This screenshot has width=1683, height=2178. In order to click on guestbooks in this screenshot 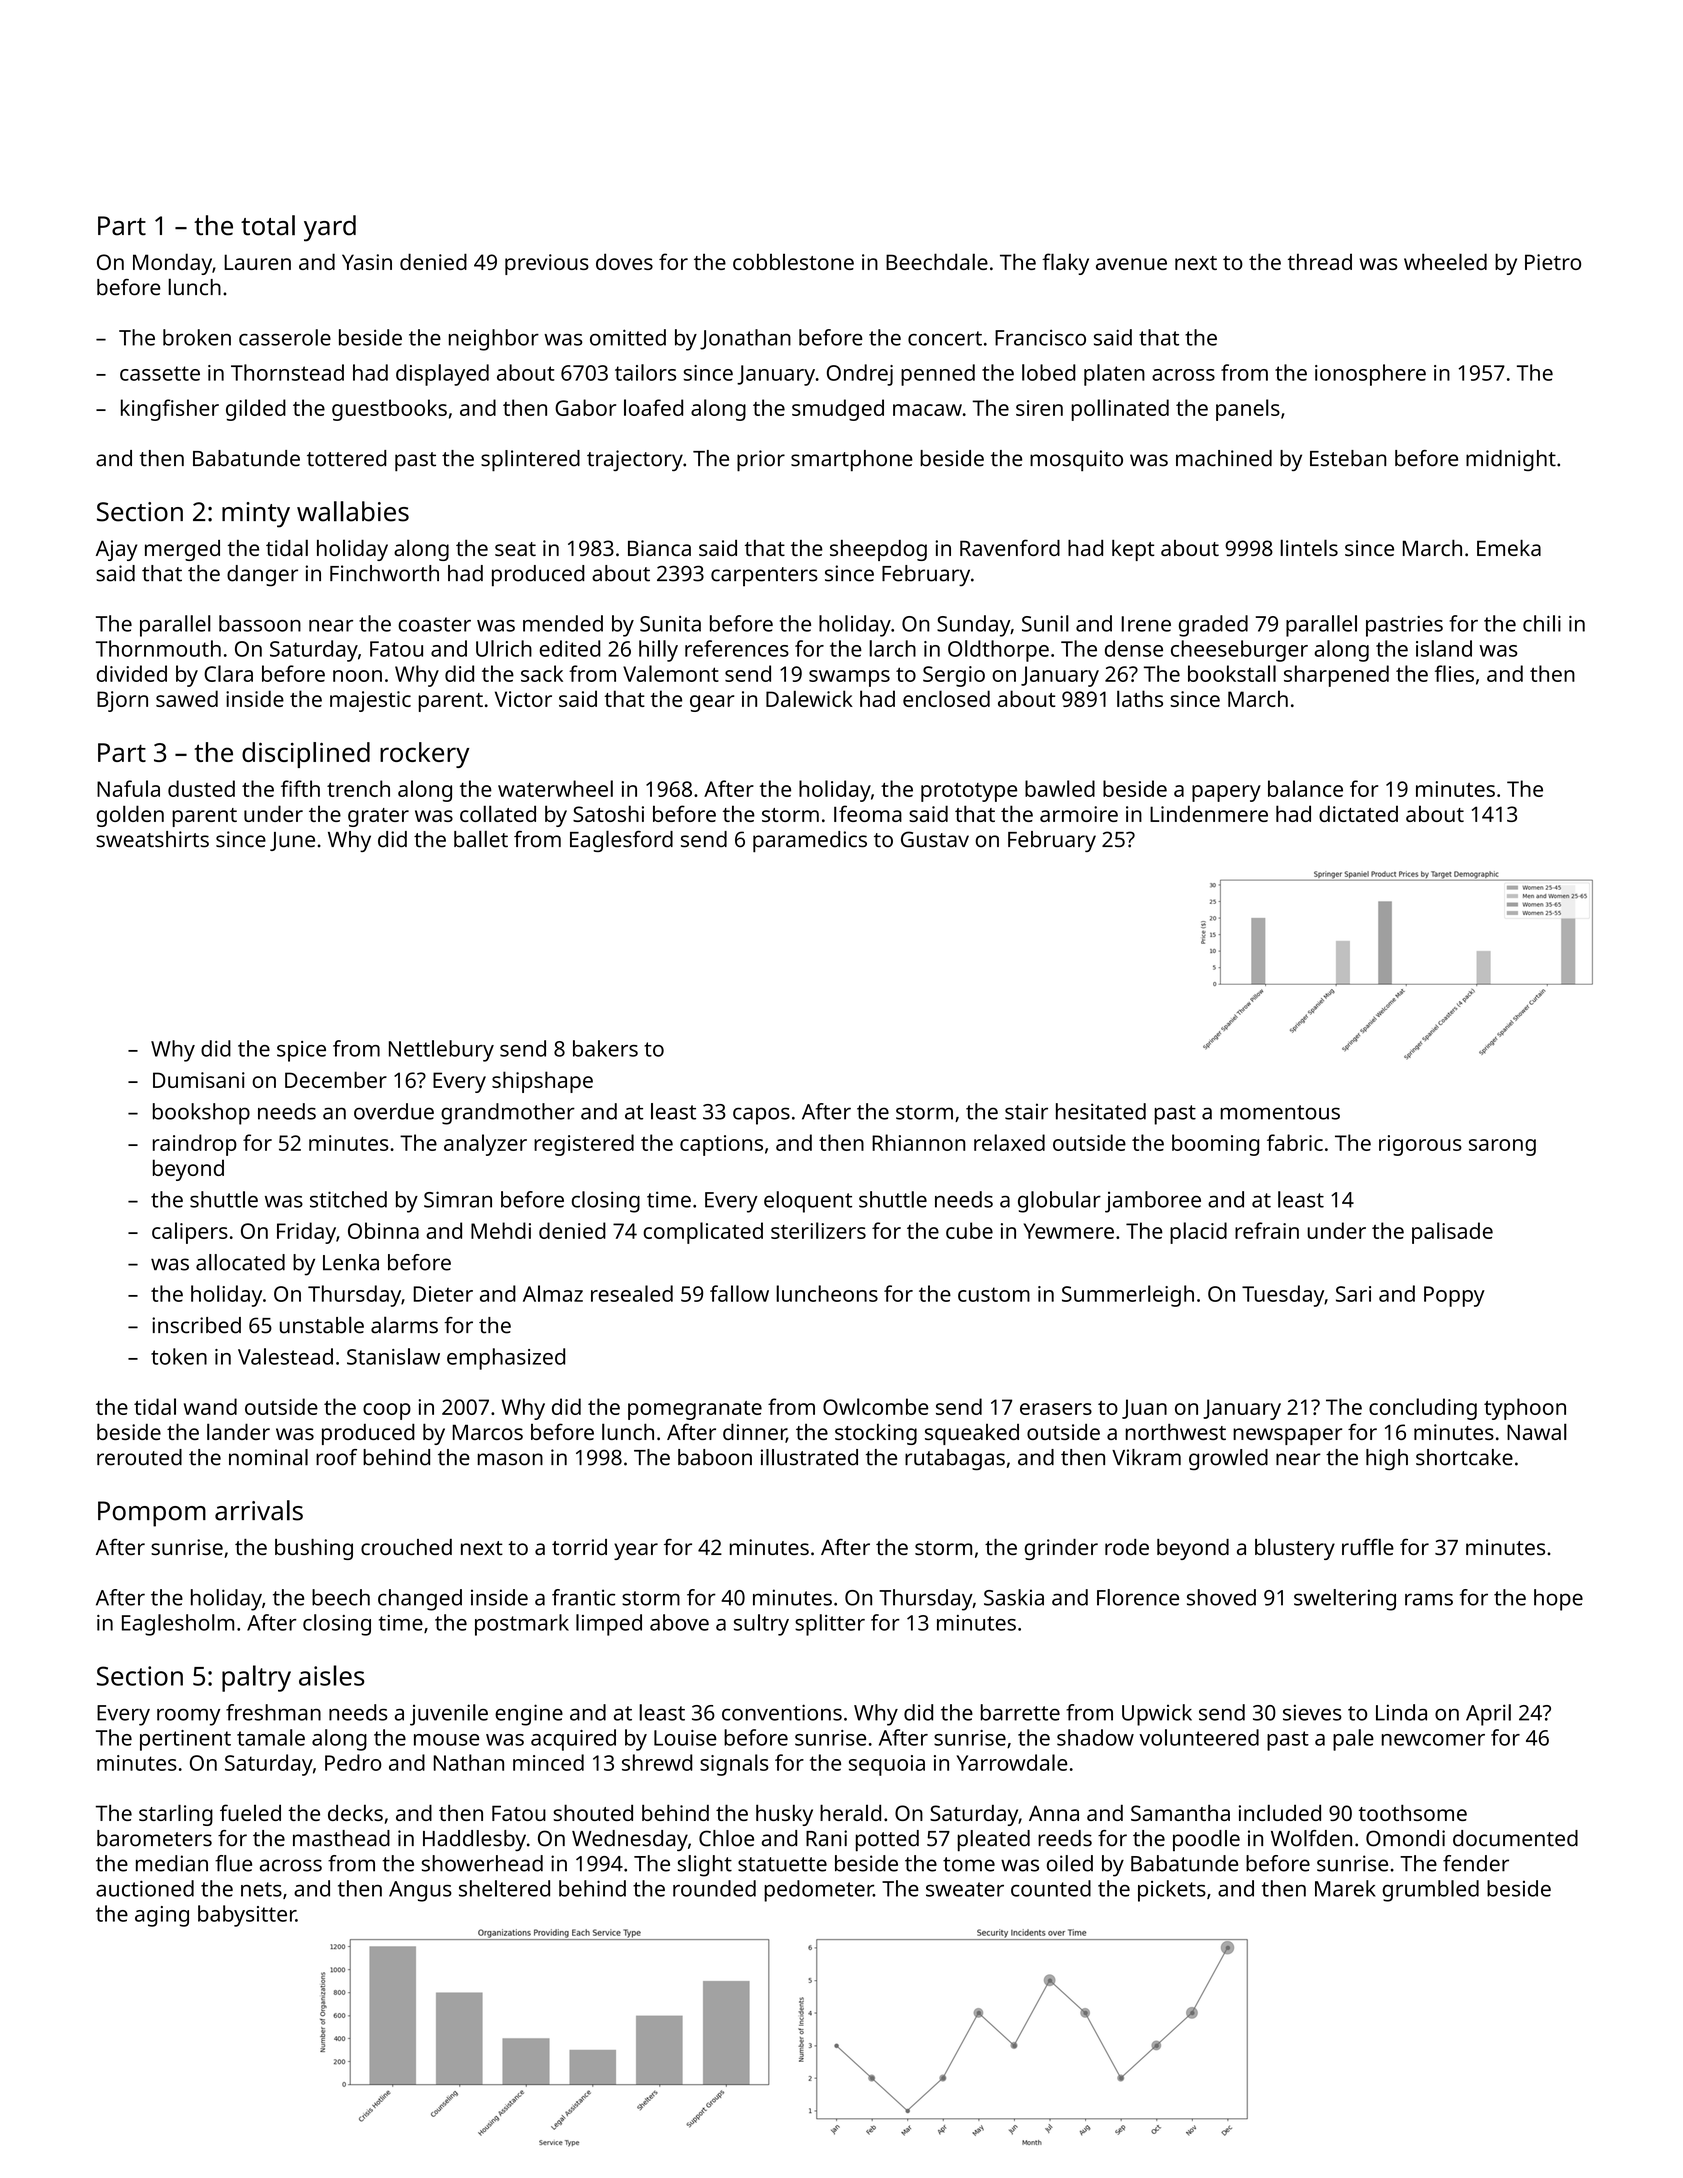, I will do `click(389, 410)`.
